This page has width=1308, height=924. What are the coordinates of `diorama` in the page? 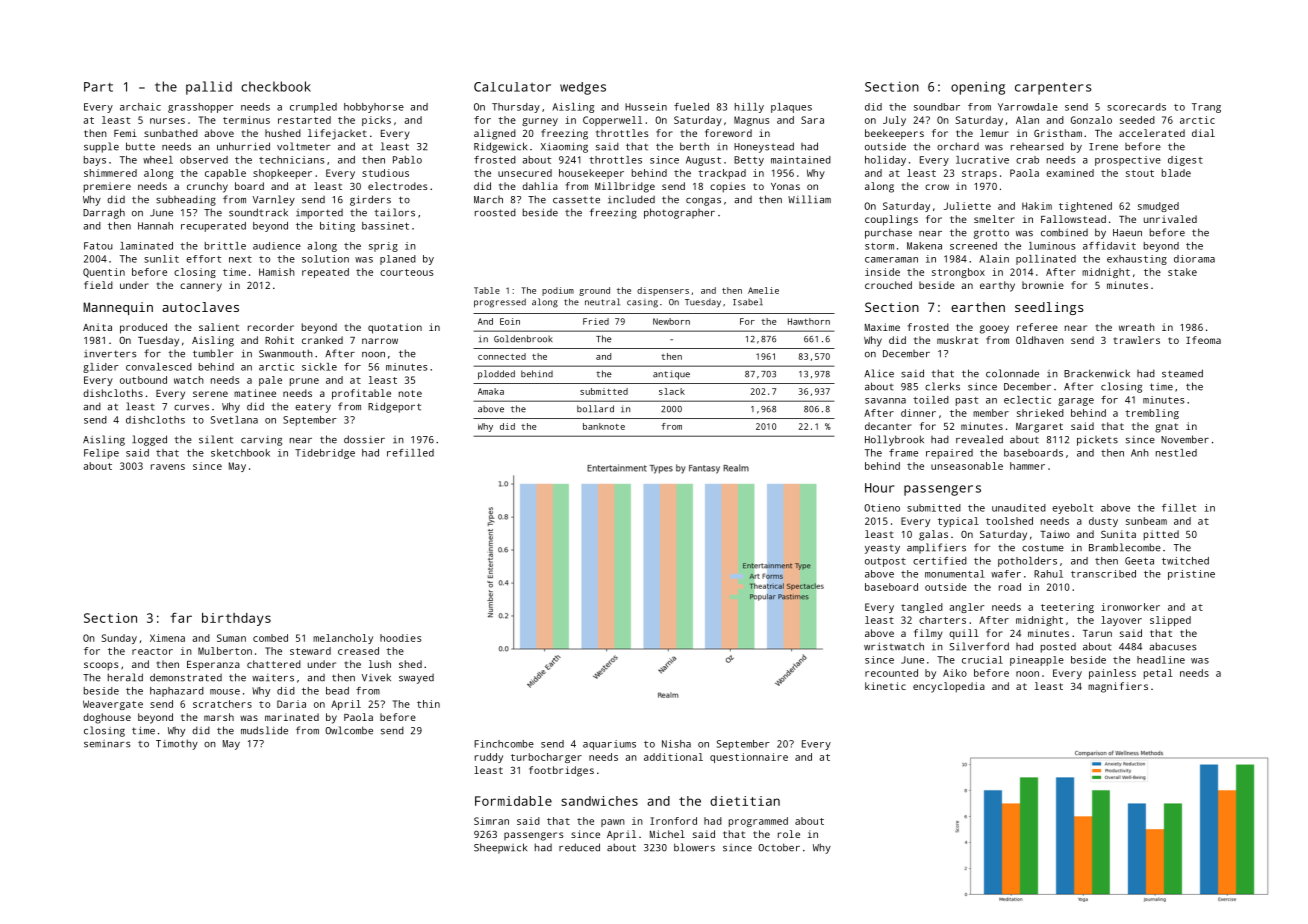 It's located at (1194, 259).
